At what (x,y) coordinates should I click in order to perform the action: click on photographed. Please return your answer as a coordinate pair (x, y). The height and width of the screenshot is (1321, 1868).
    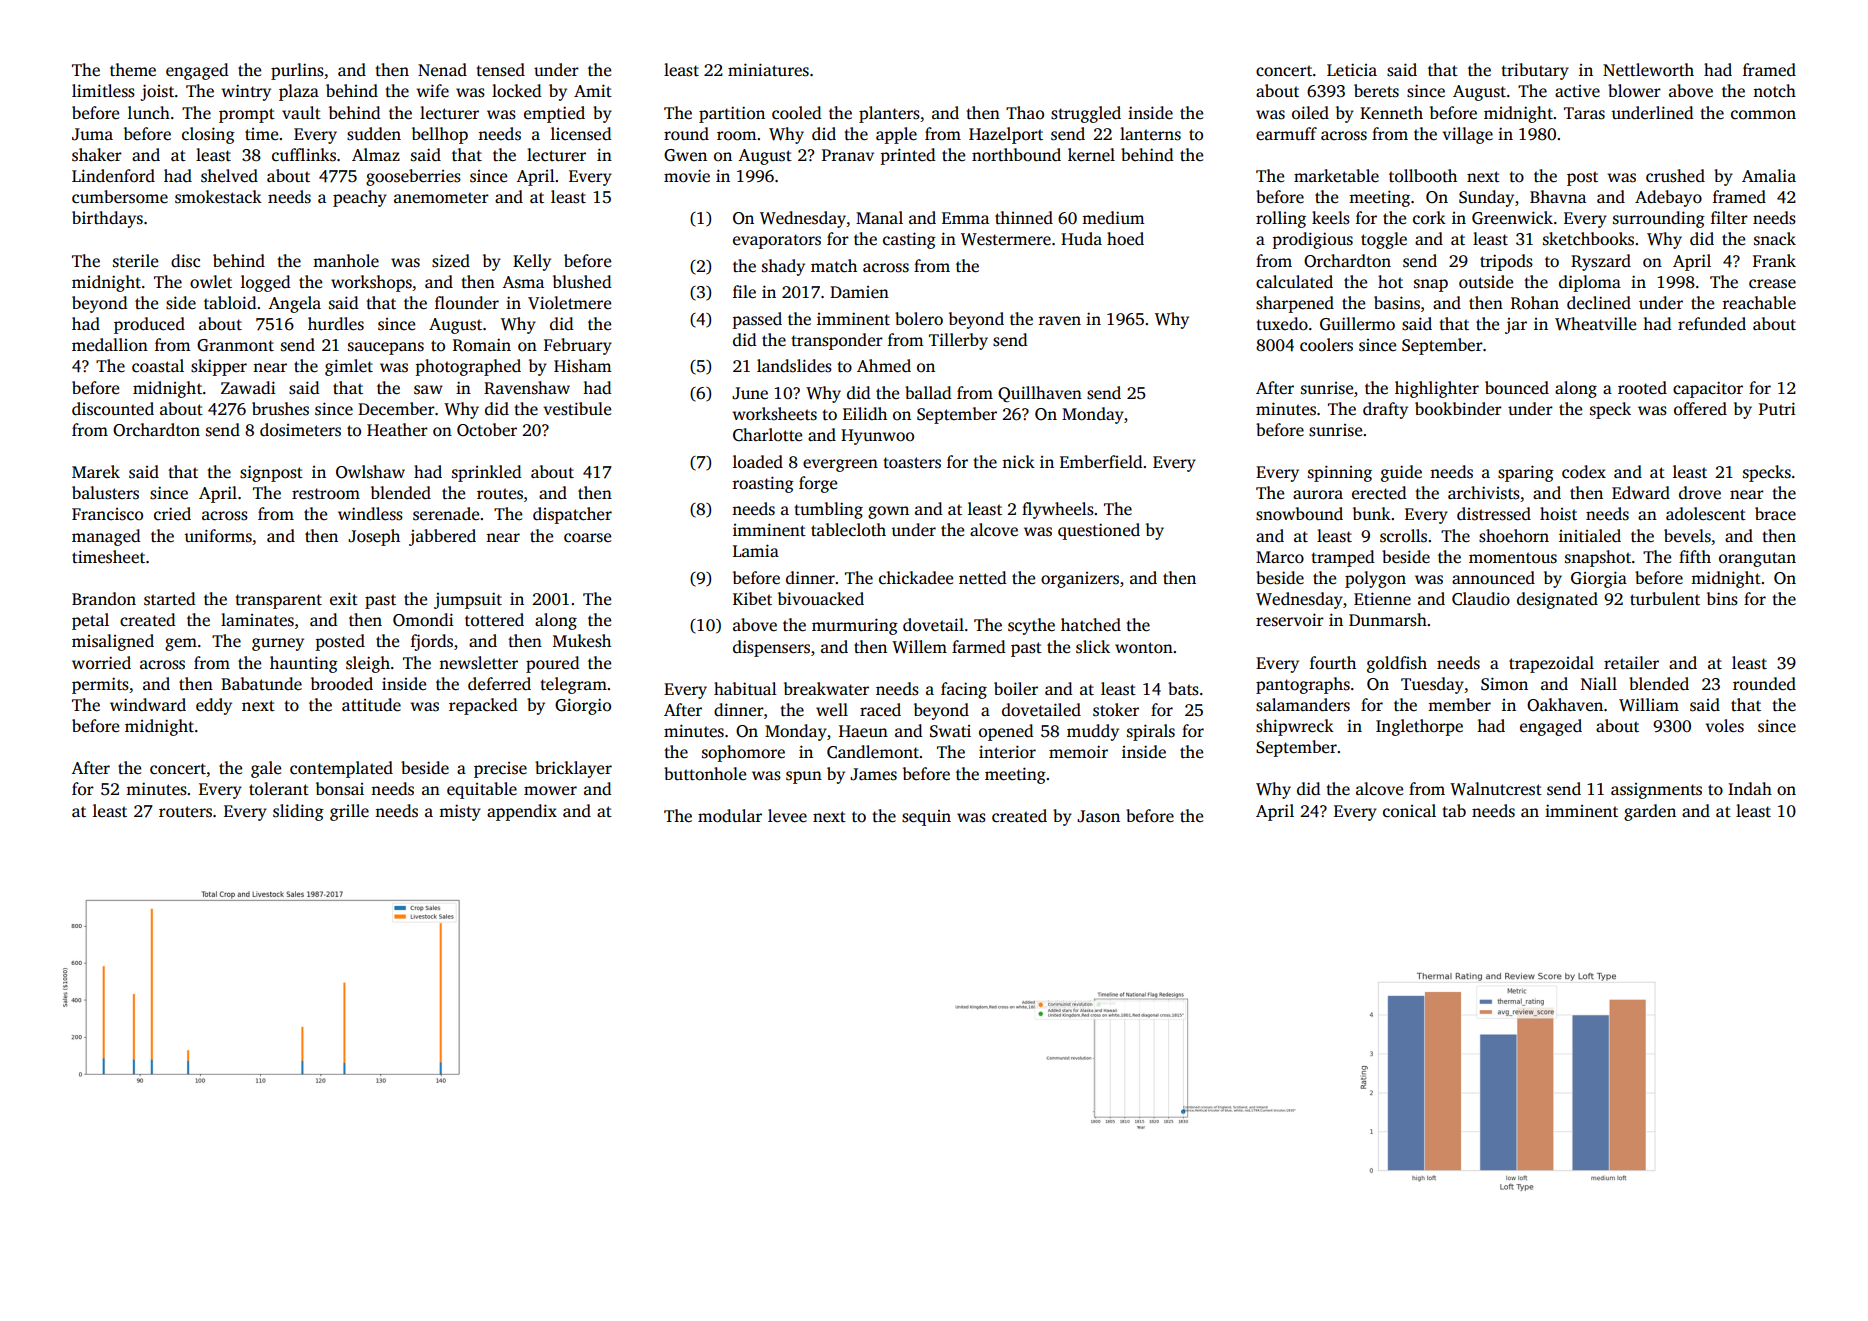
    Looking at the image, I should click on (468, 367).
